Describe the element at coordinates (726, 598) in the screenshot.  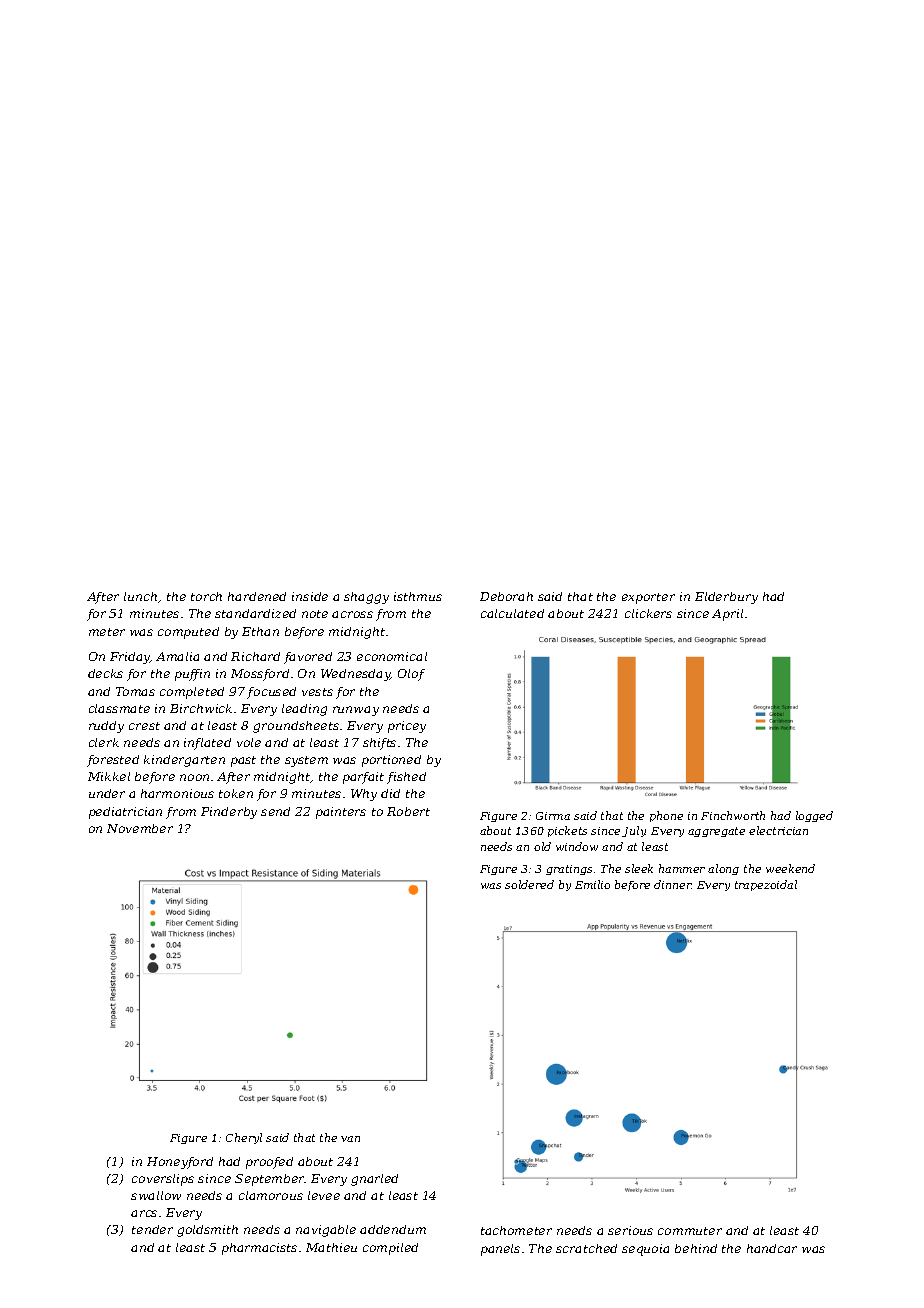
I see `Elderbury` at that location.
